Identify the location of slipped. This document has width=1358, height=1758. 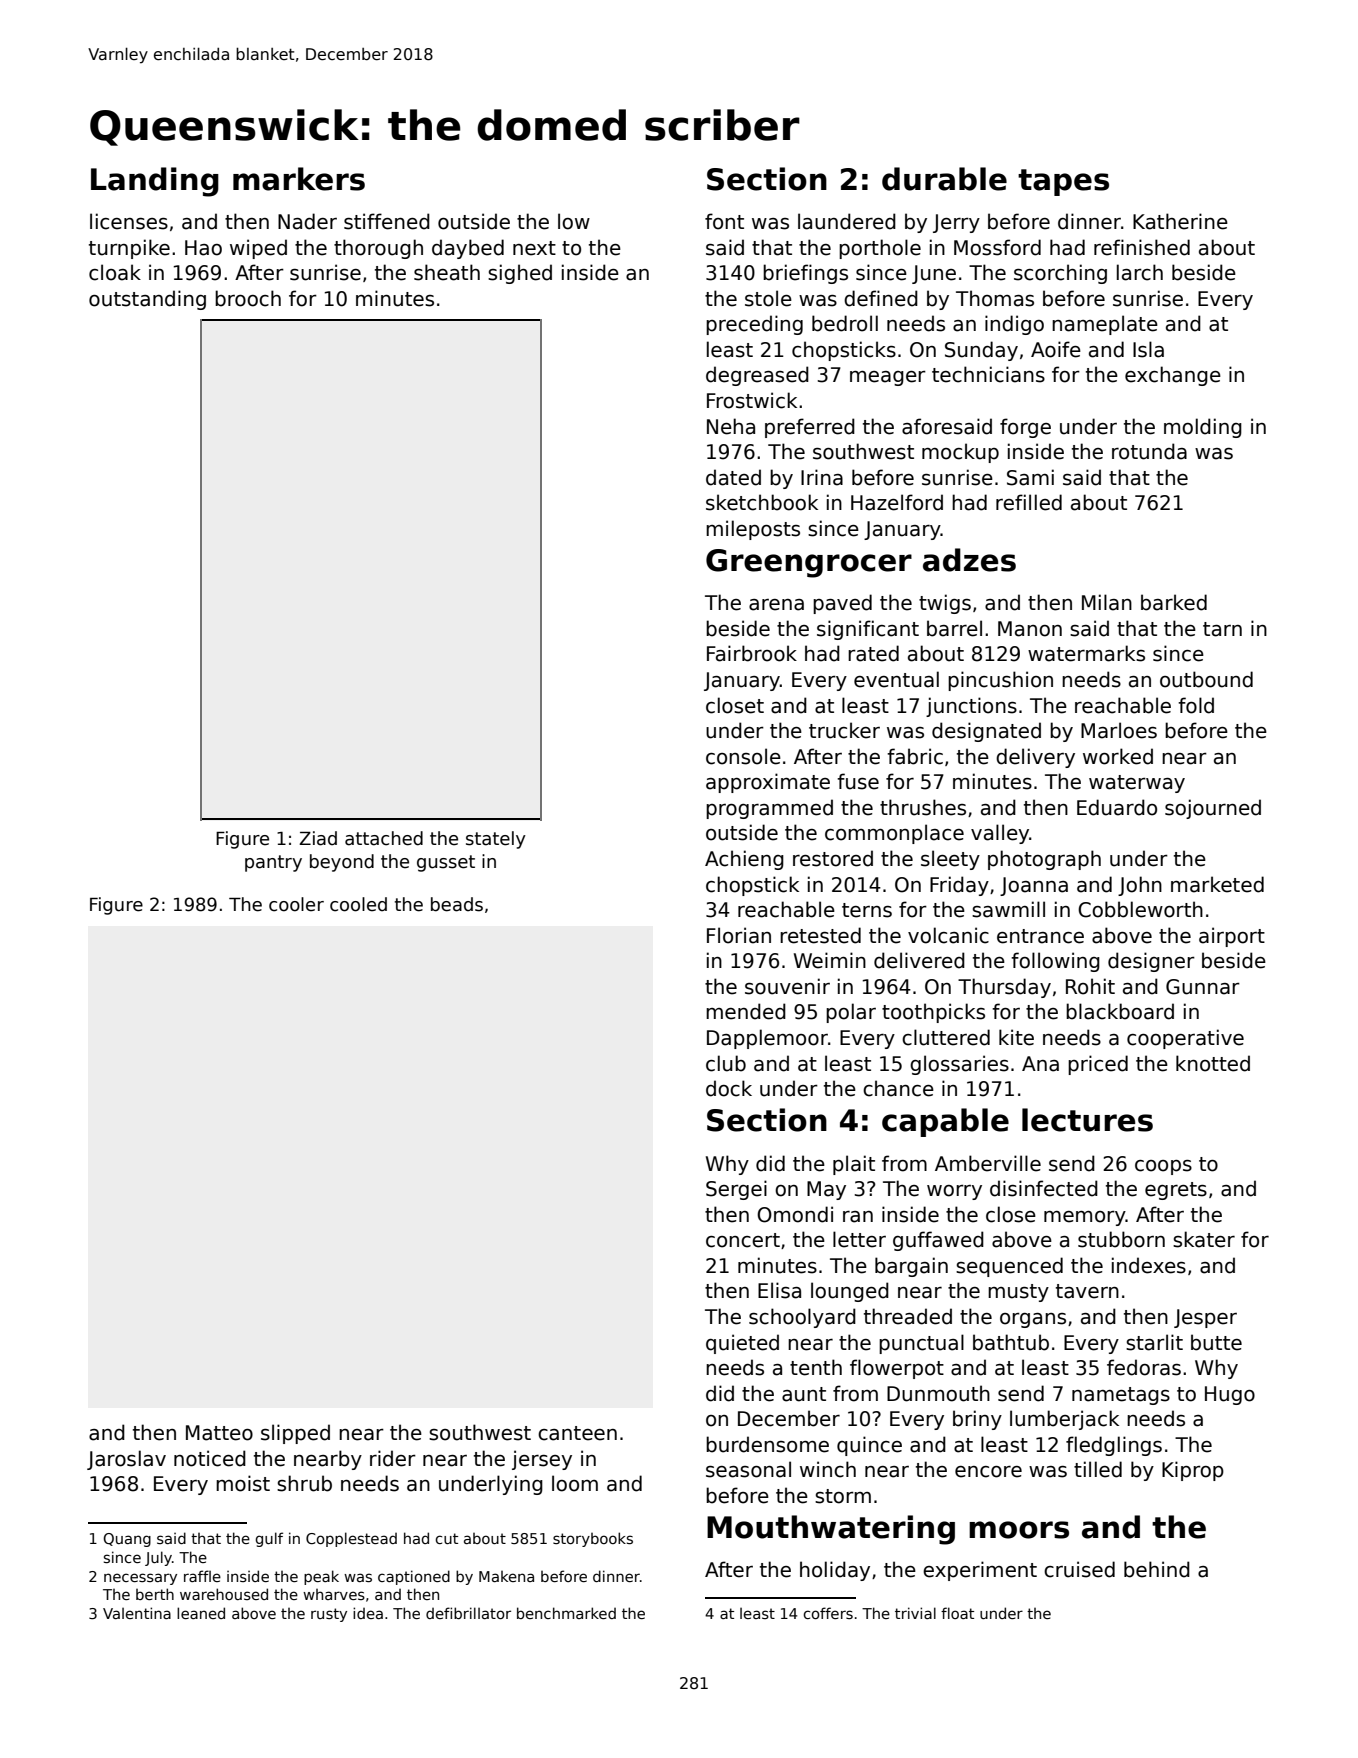
(295, 1434).
